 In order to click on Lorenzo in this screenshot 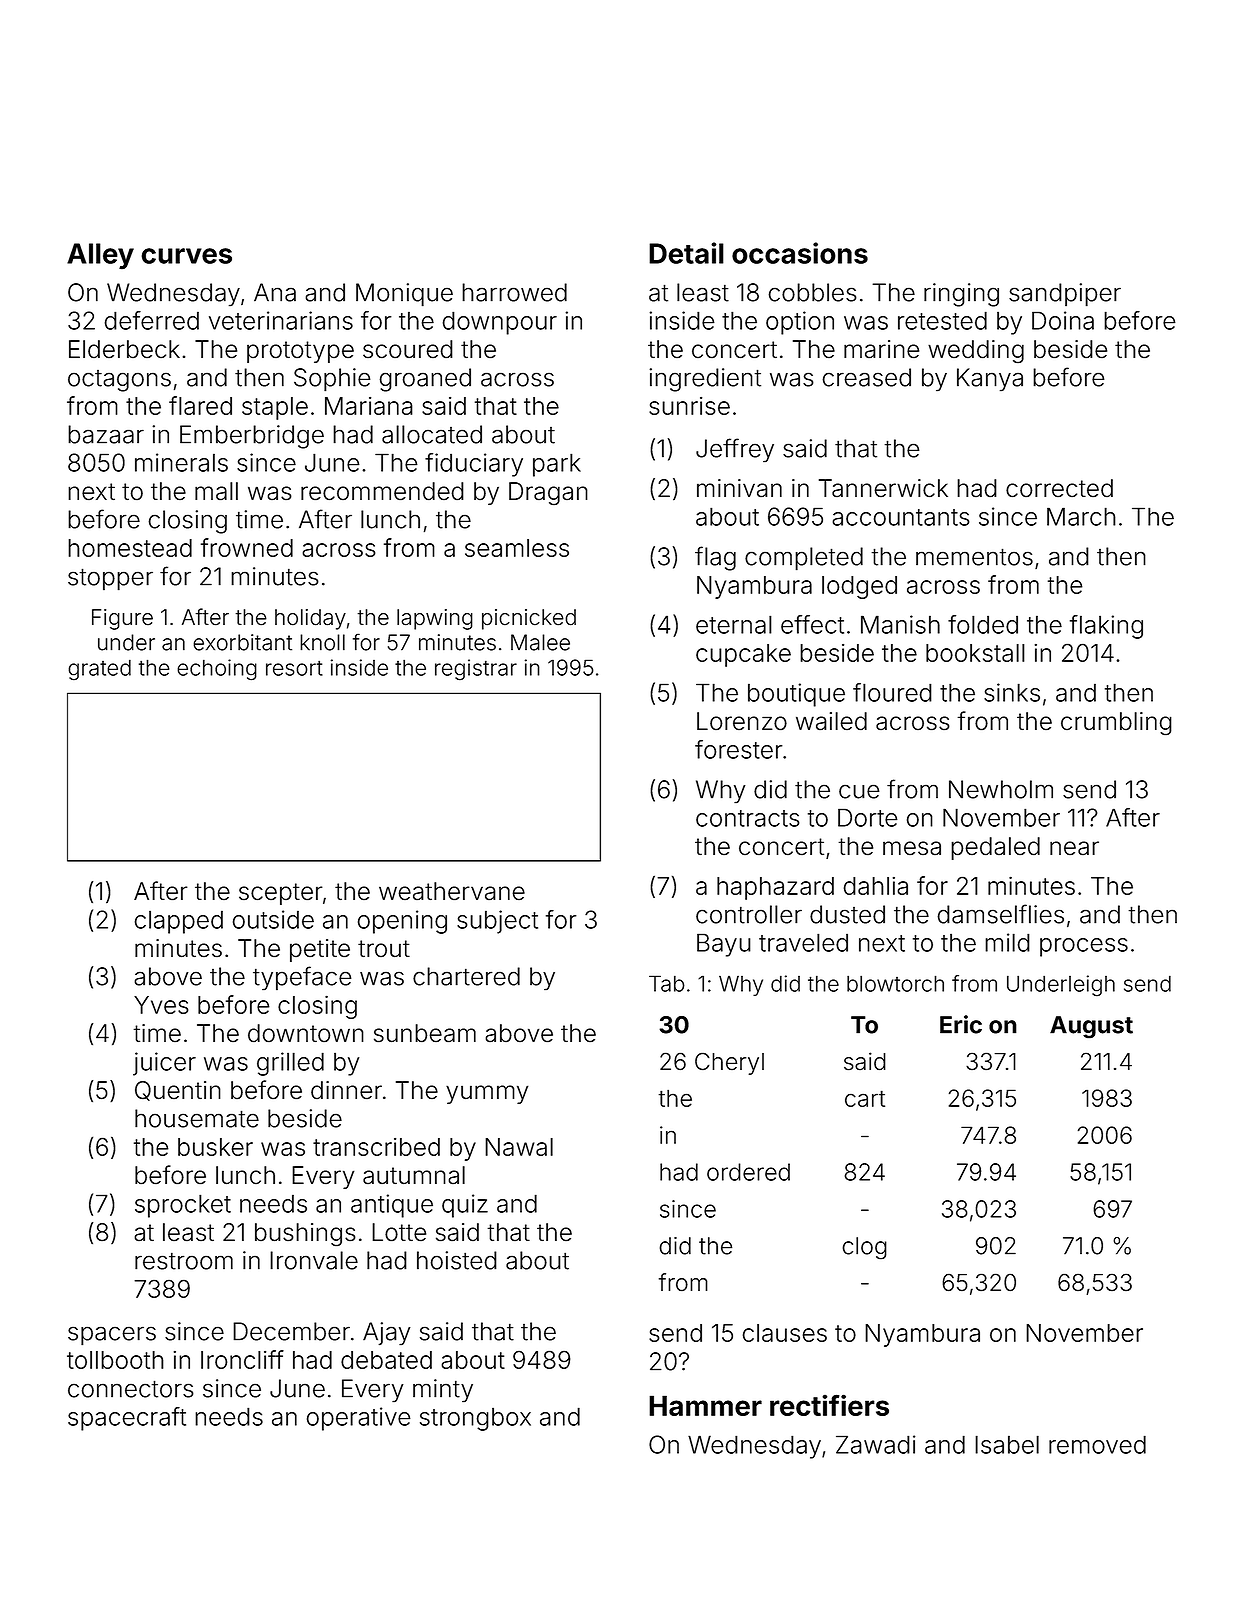, I will do `click(742, 721)`.
